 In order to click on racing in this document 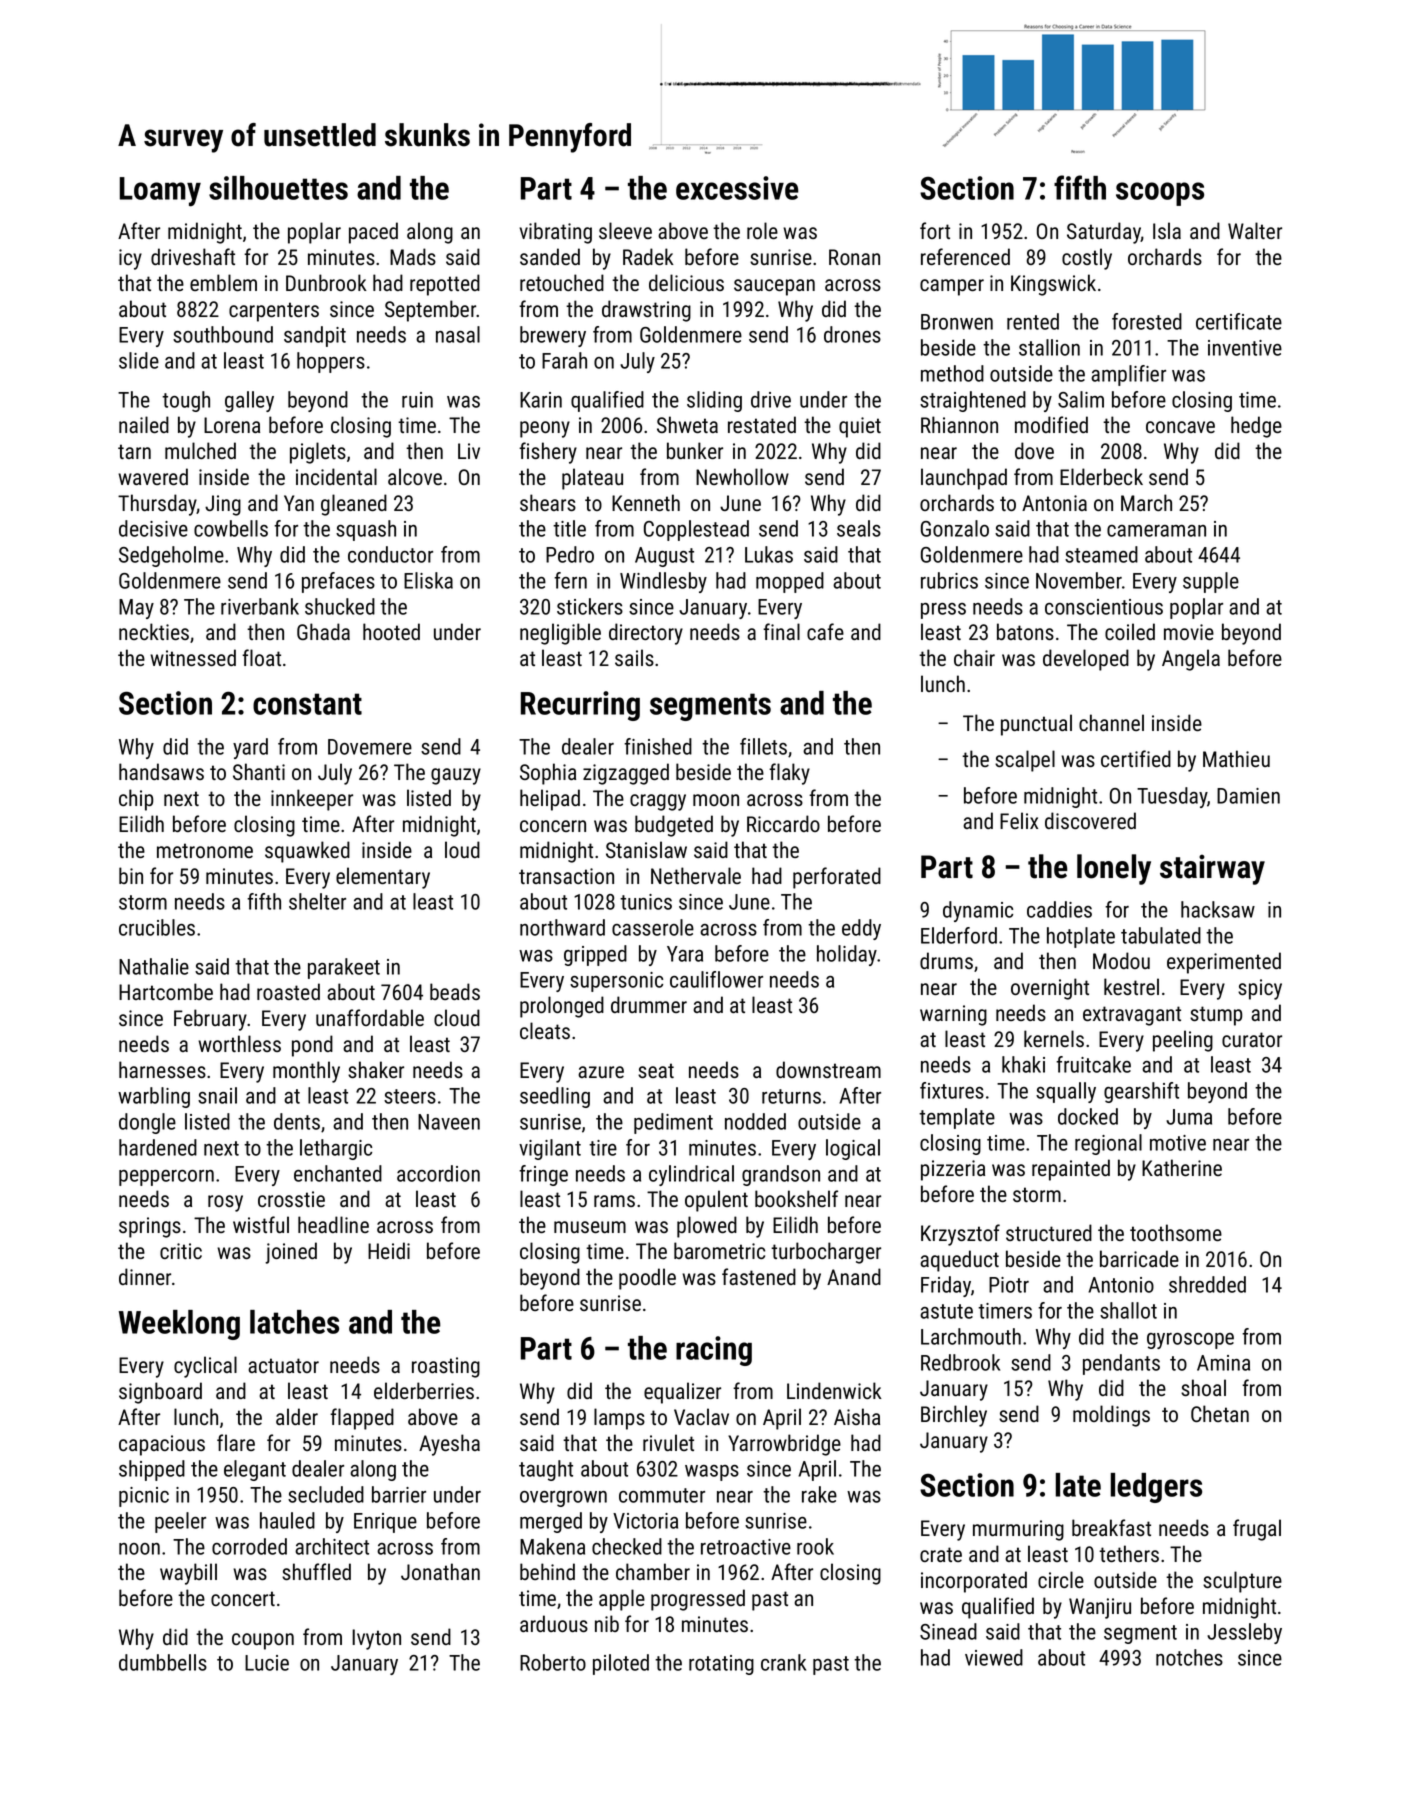, I will do `click(714, 1351)`.
